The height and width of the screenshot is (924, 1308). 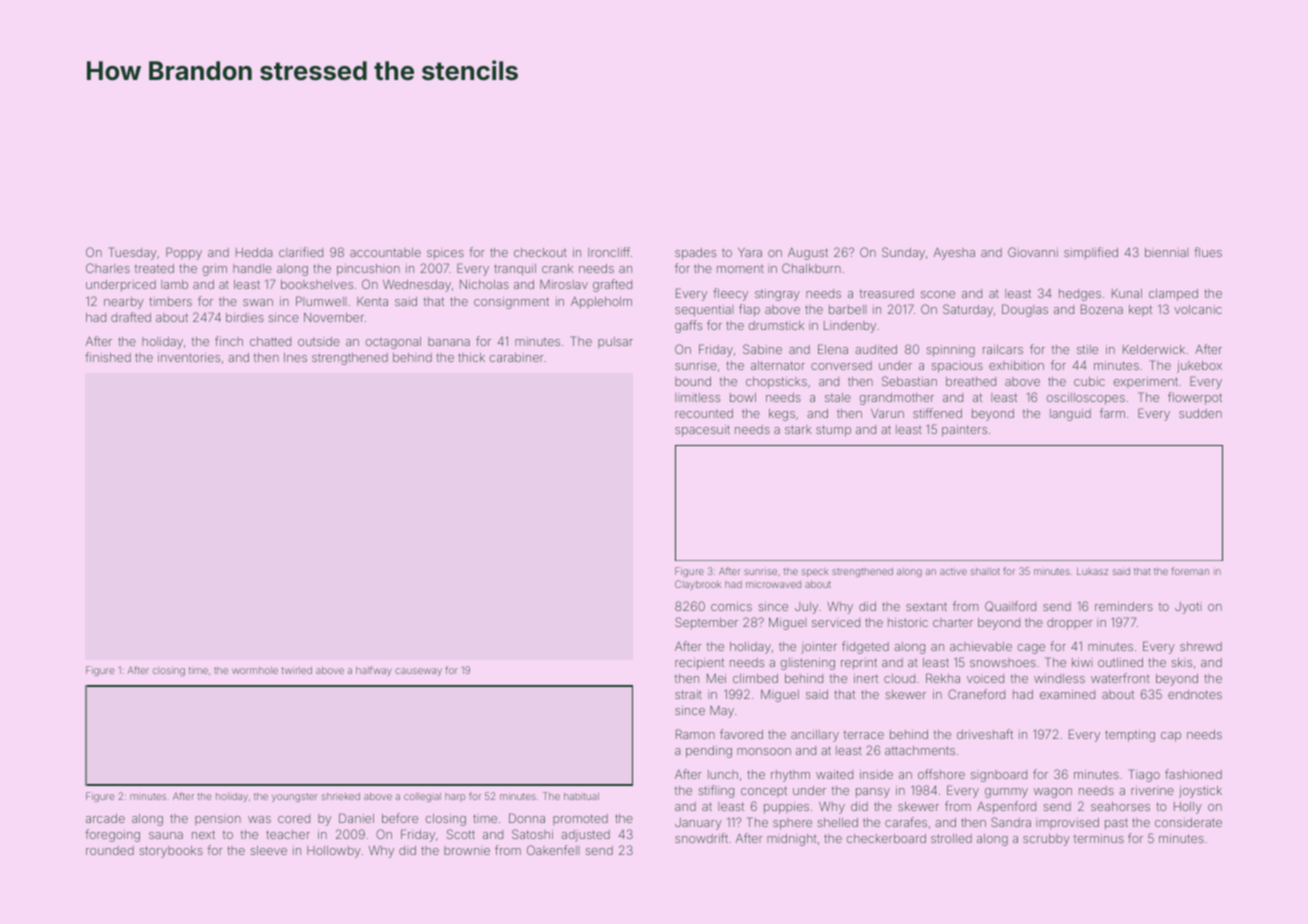 I want to click on sudden, so click(x=1200, y=413).
